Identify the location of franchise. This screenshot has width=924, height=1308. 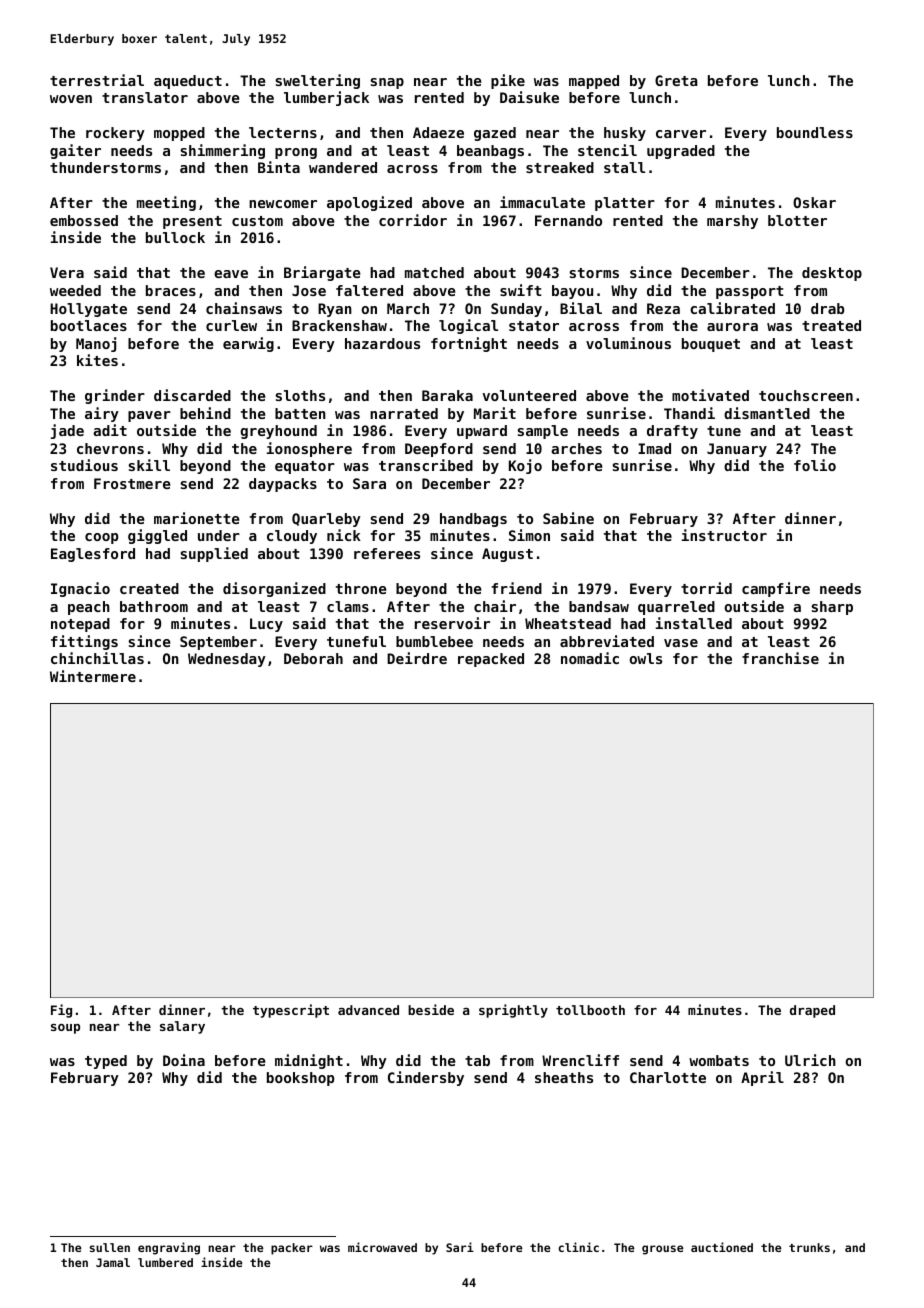
(780, 658).
